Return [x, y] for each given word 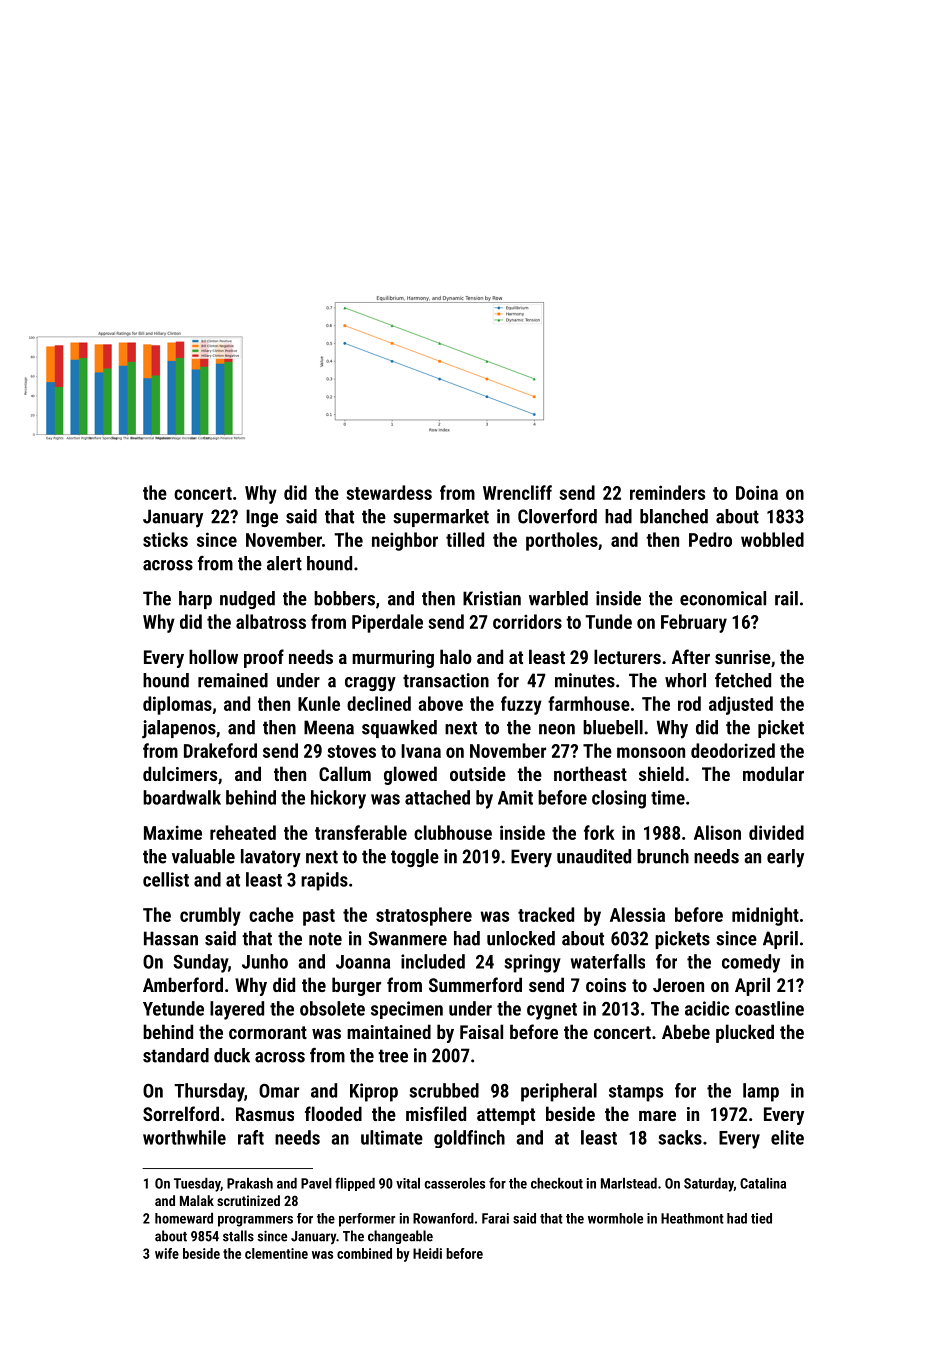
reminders [667, 492]
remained [233, 680]
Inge [262, 518]
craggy [370, 684]
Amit [515, 797]
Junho [265, 961]
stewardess [389, 492]
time [668, 797]
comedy [751, 963]
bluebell [613, 727]
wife [167, 1253]
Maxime [173, 832]
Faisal [481, 1031]
